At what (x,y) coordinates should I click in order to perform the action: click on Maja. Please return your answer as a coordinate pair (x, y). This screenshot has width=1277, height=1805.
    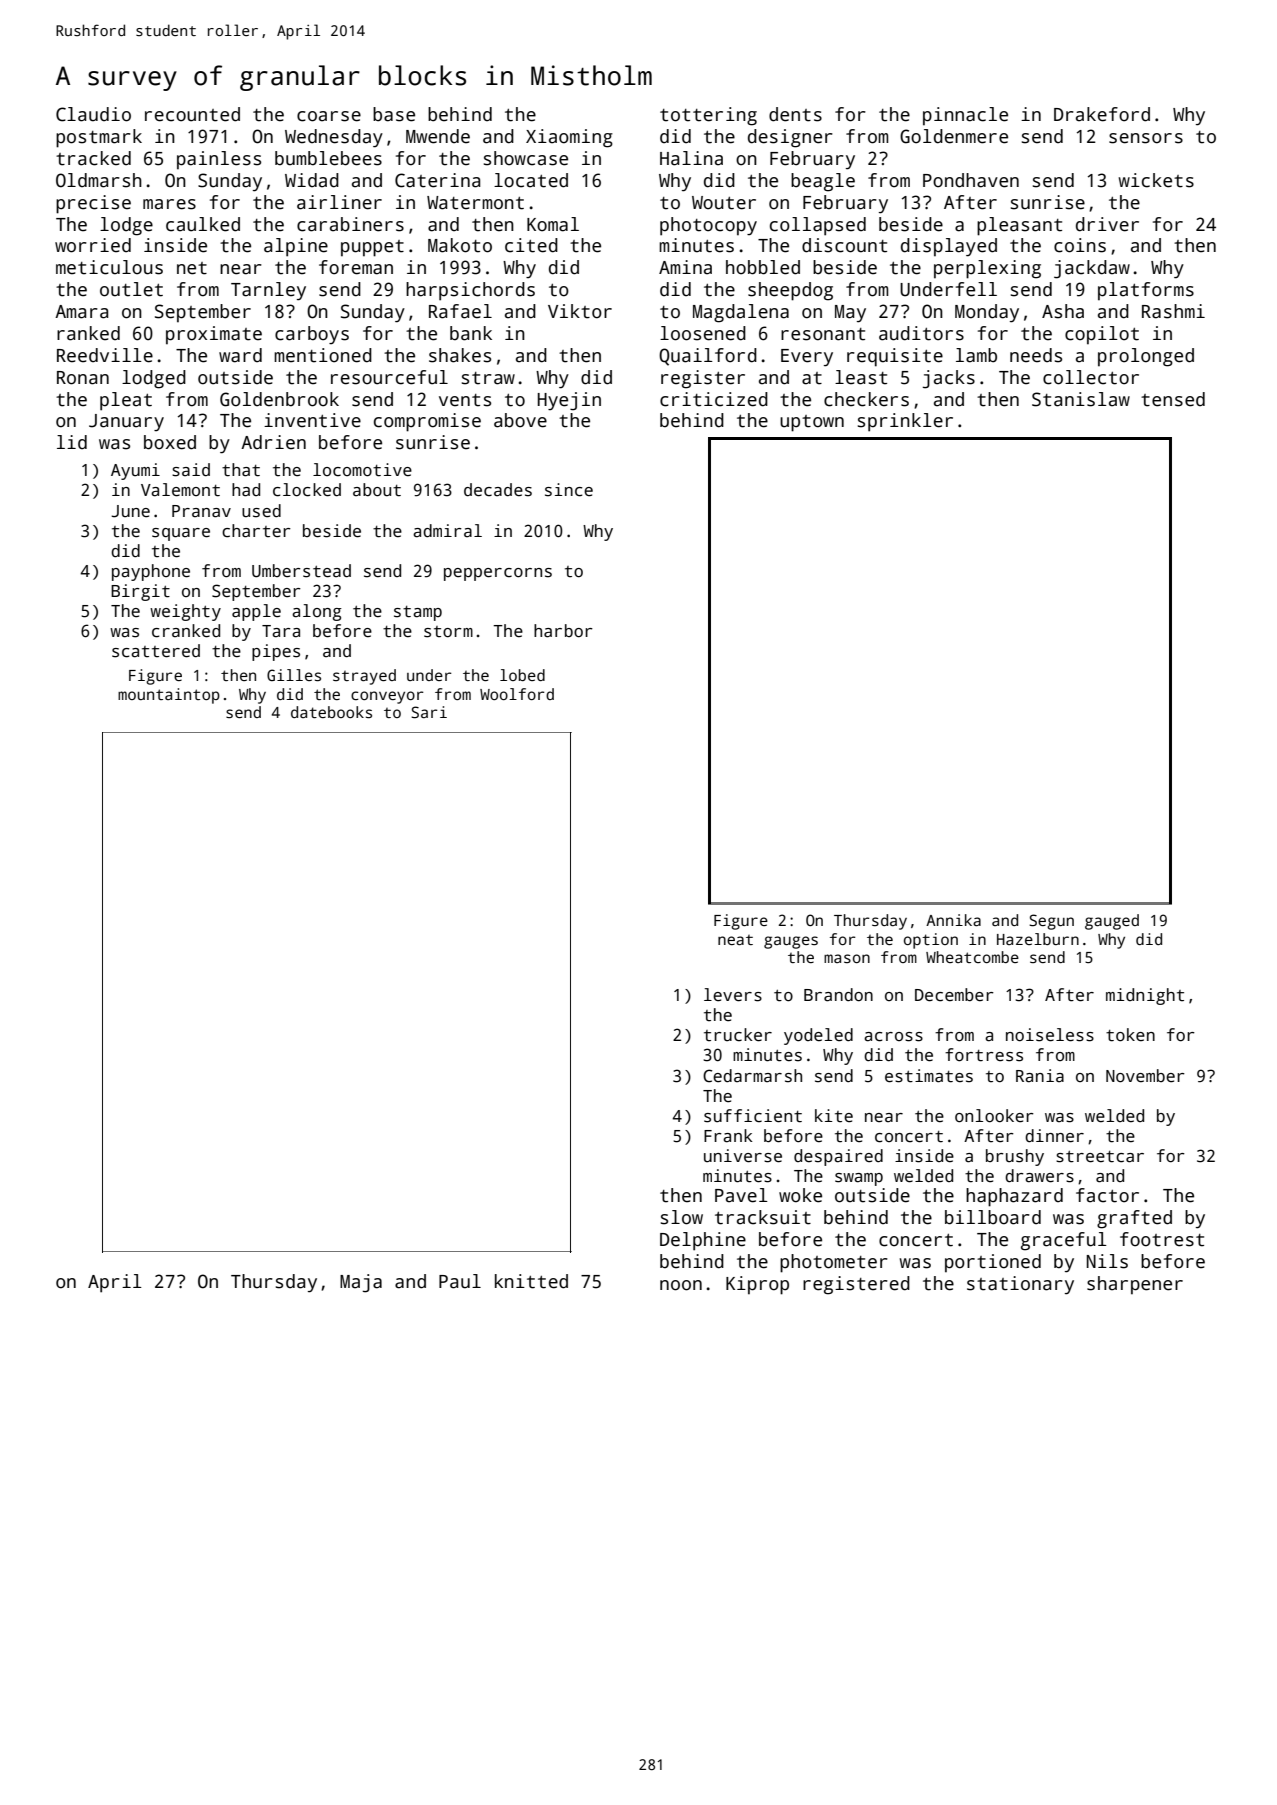
    Looking at the image, I should click on (361, 1283).
